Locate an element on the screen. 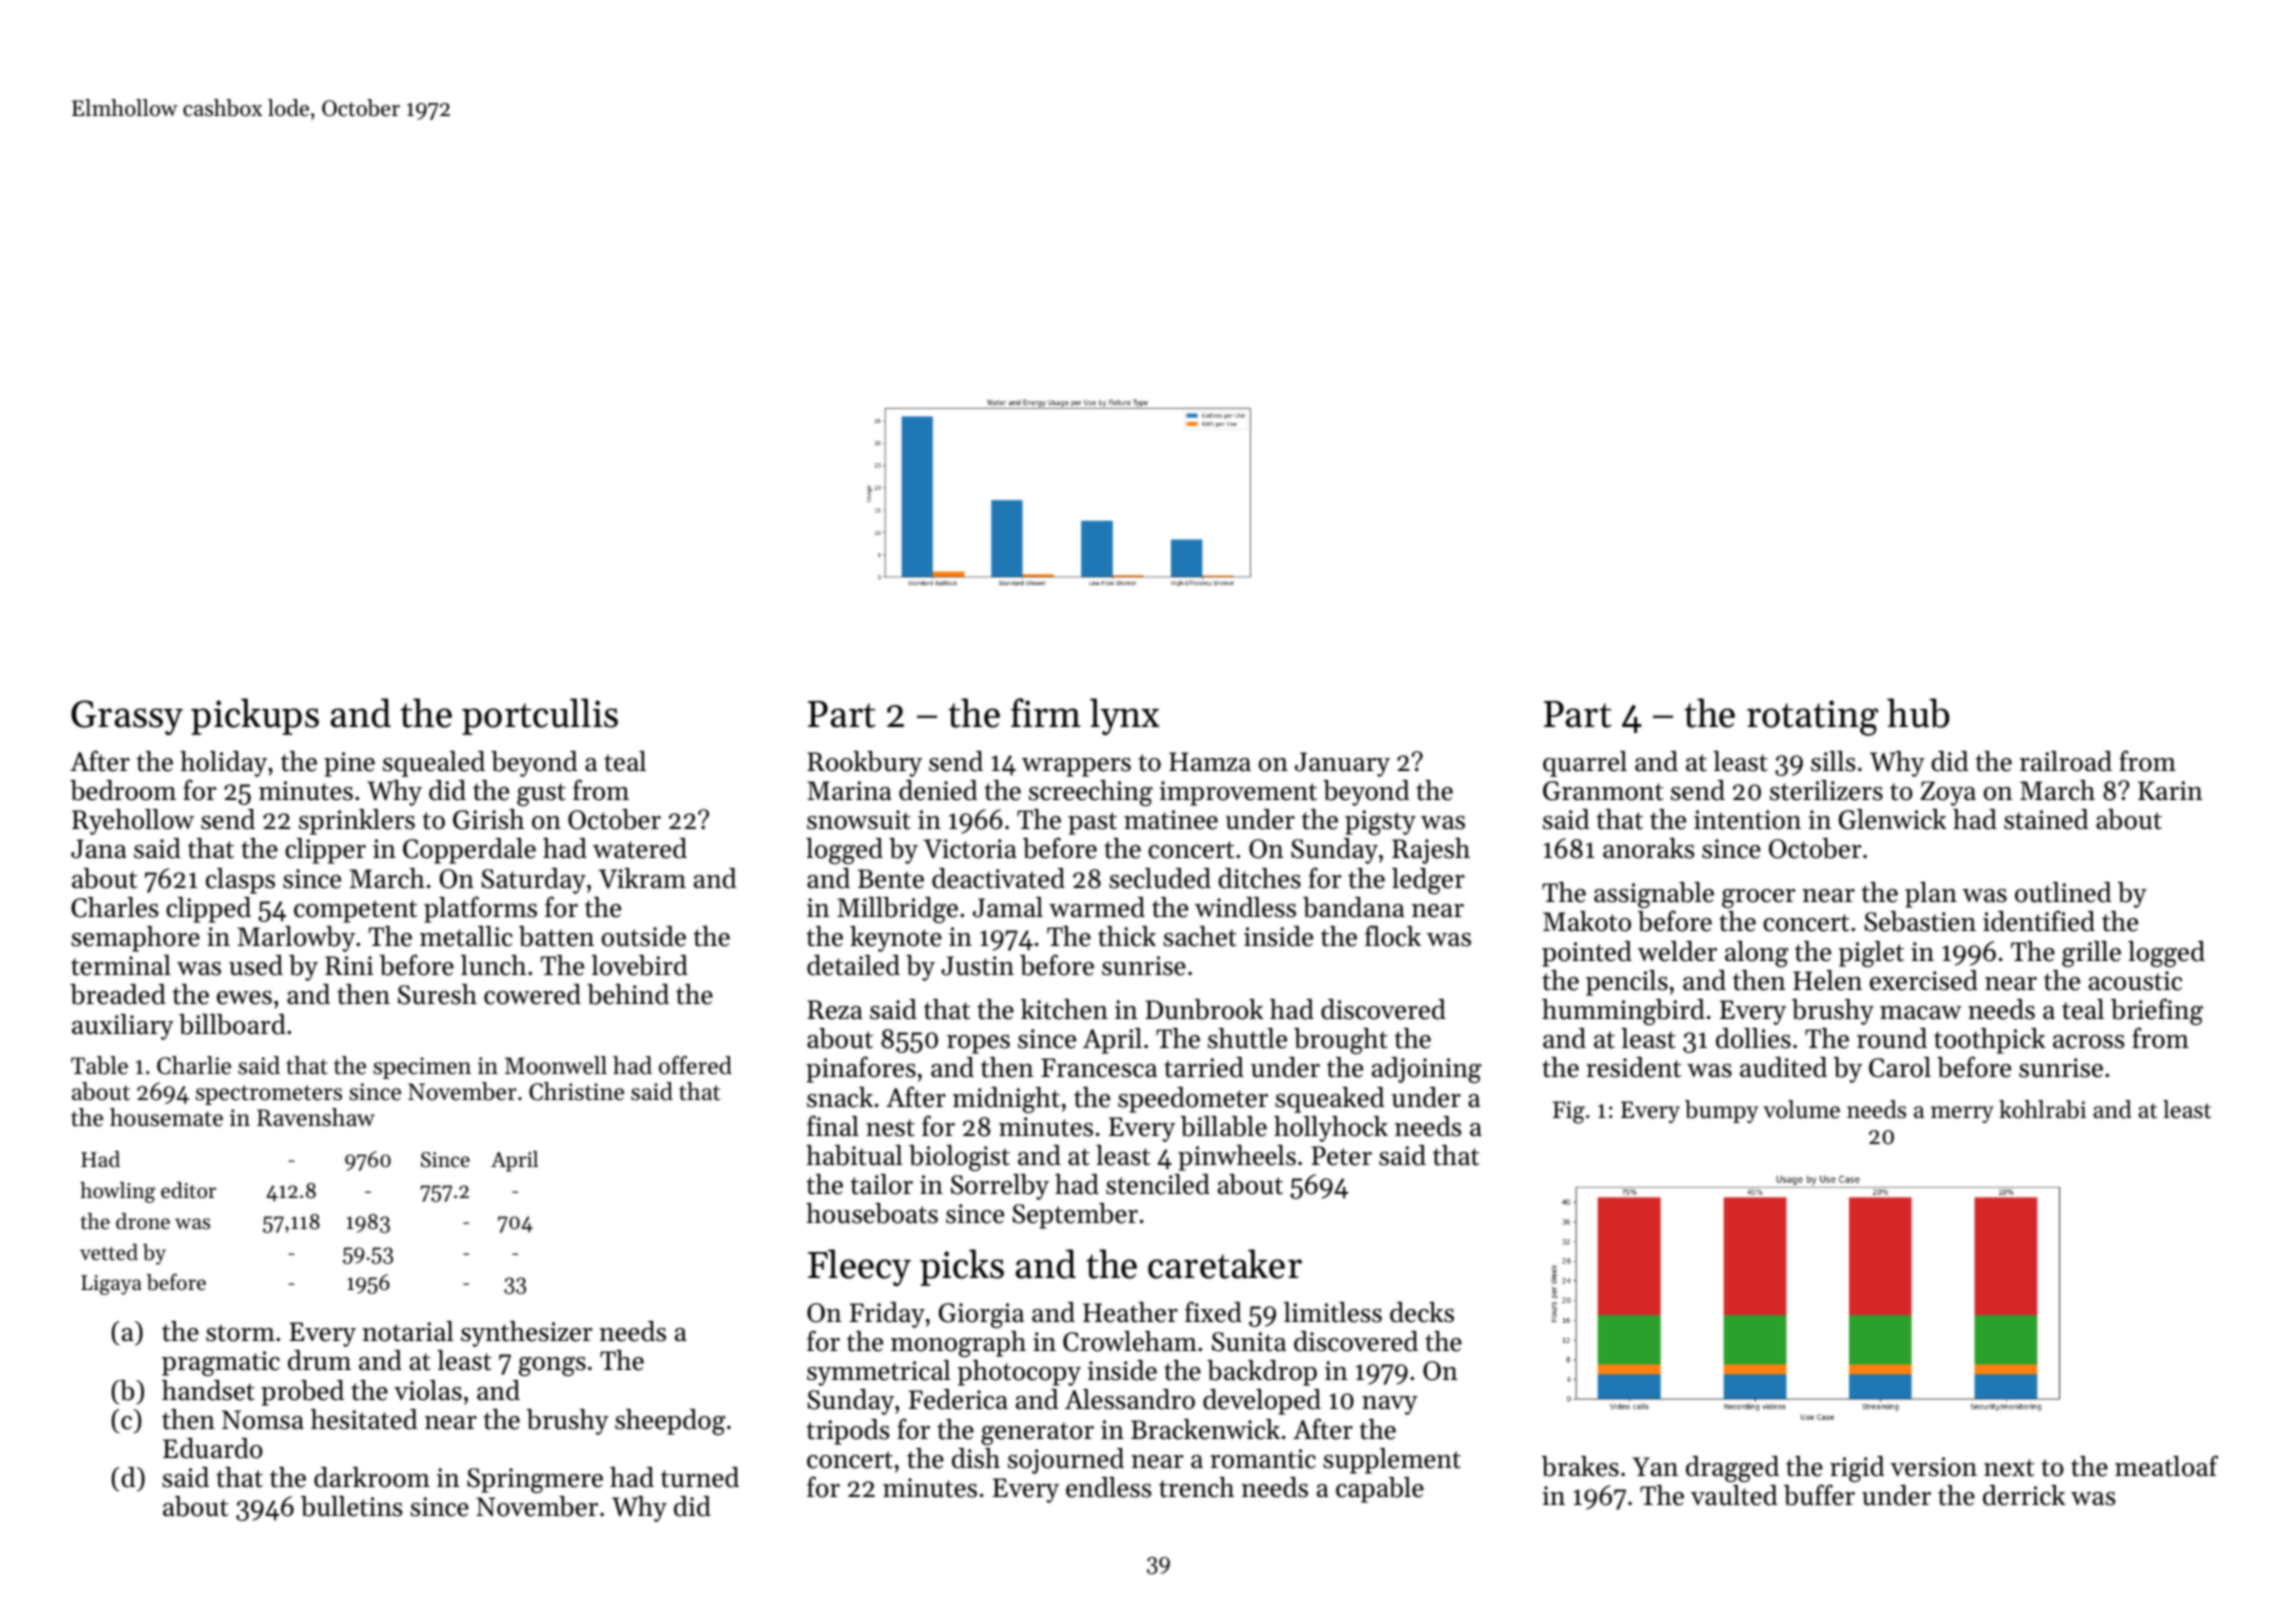 The image size is (2292, 1620). Federica is located at coordinates (958, 1399).
